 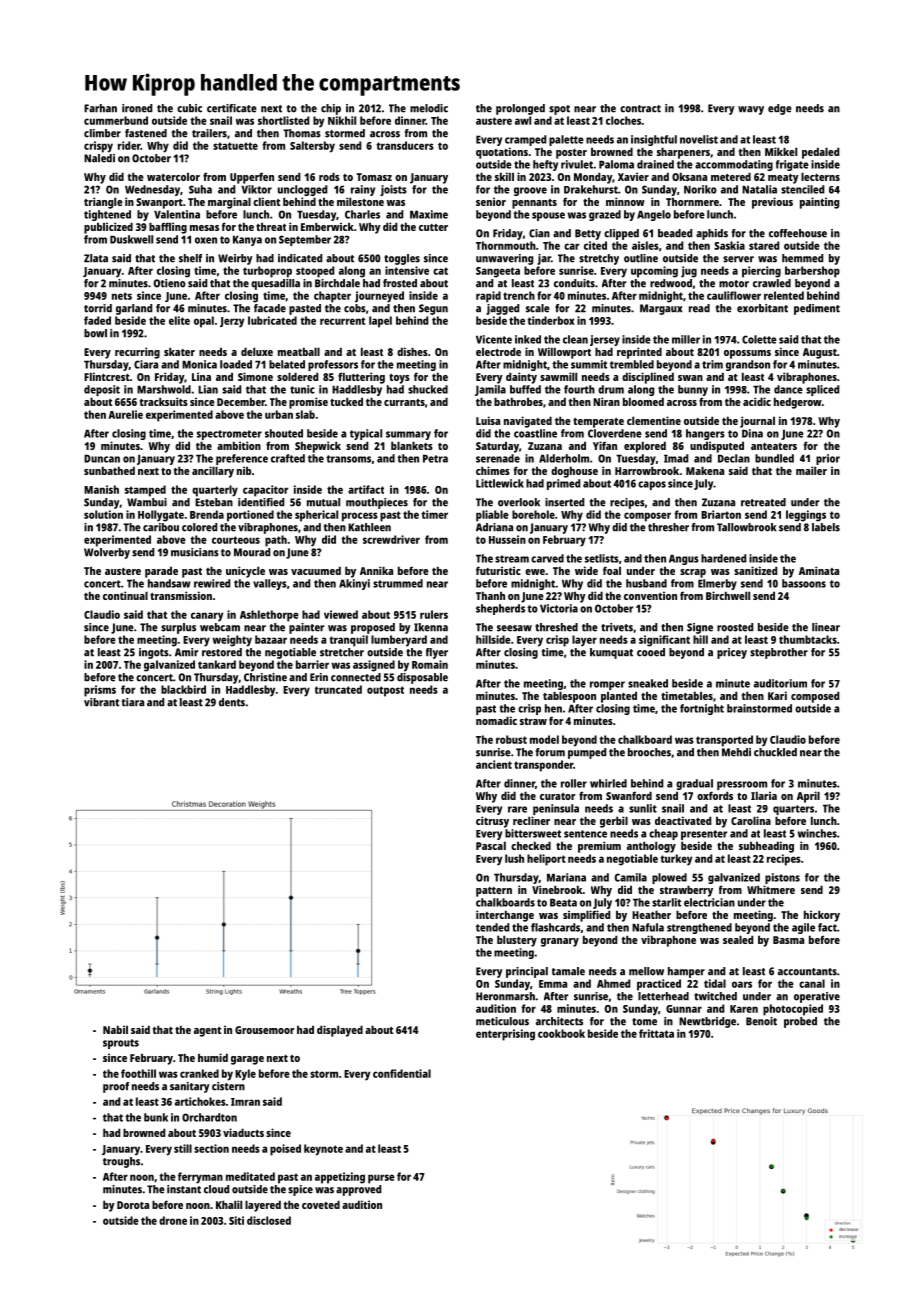 I want to click on dance, so click(x=788, y=389).
